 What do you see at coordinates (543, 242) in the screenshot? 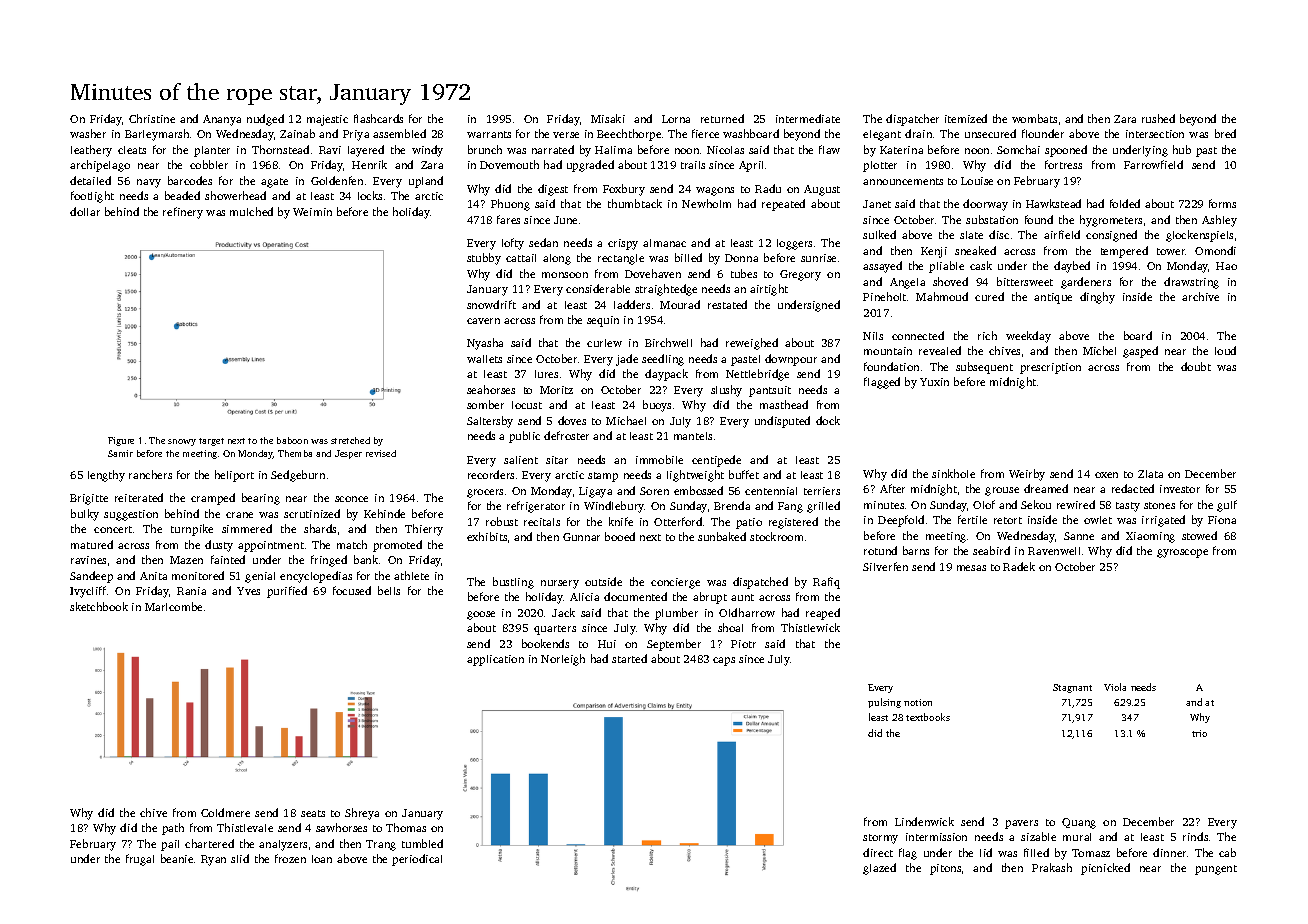
I see `sedan` at bounding box center [543, 242].
